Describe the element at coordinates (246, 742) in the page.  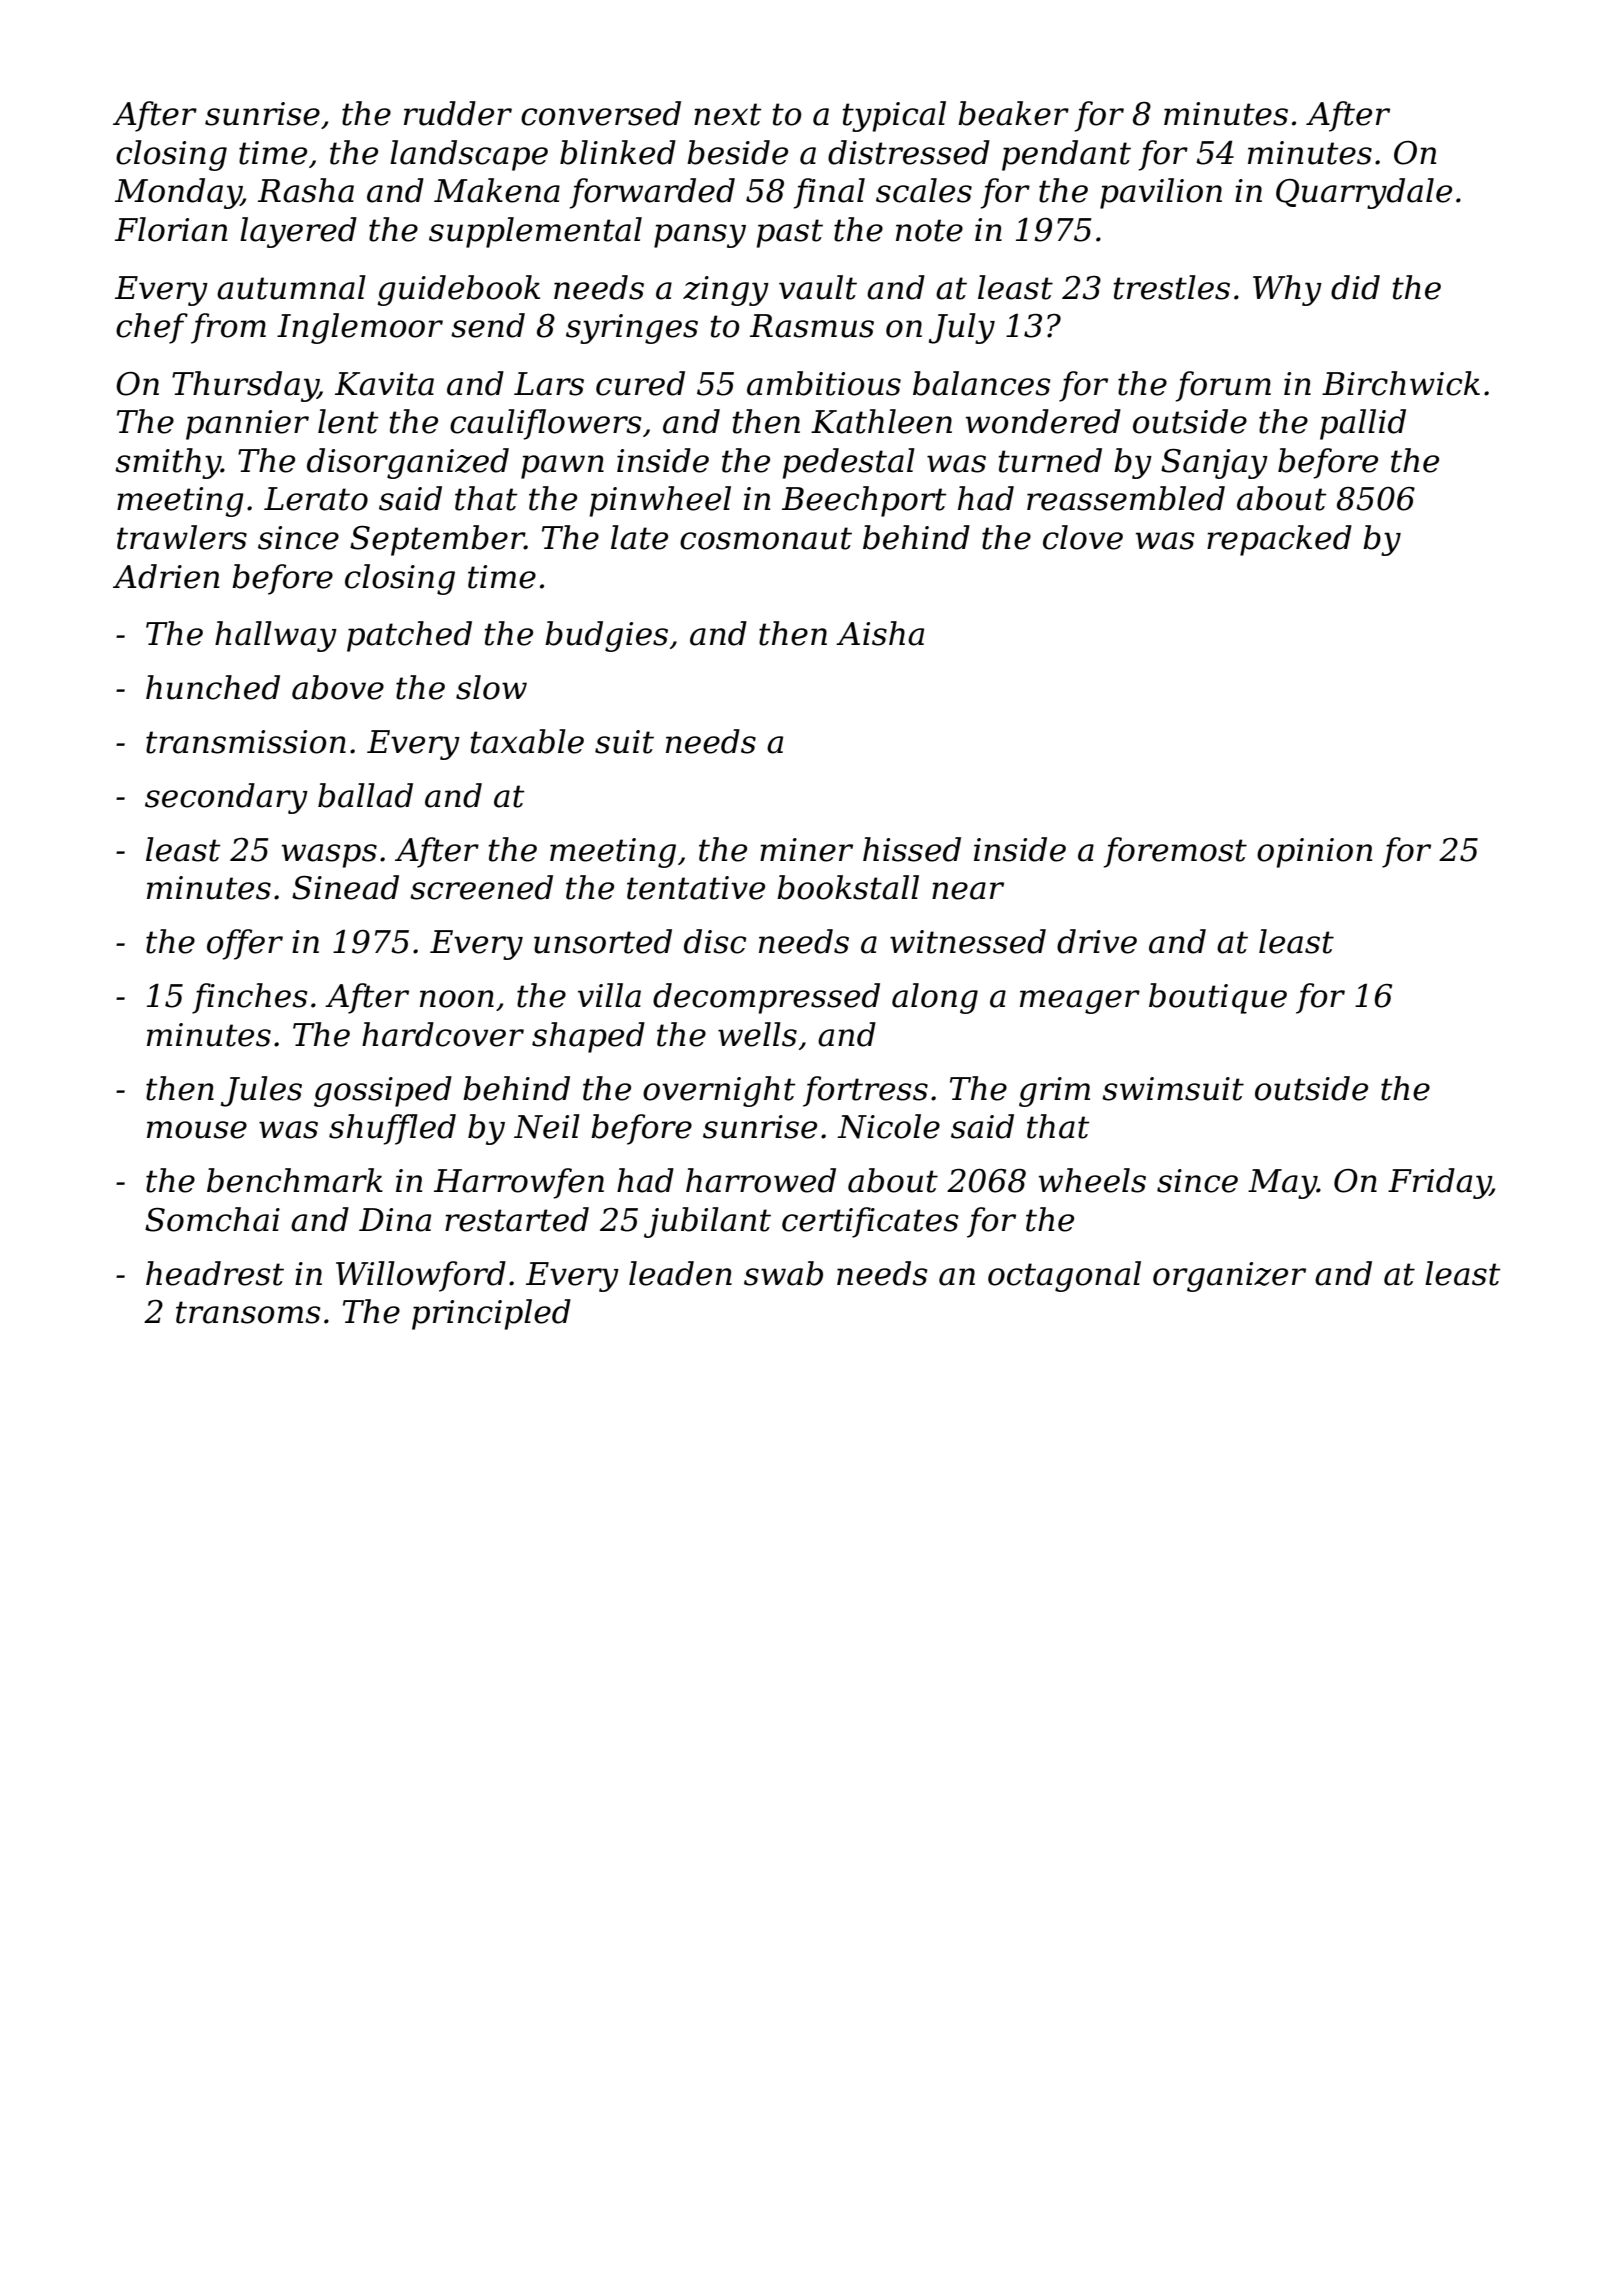
I see `transmission` at that location.
